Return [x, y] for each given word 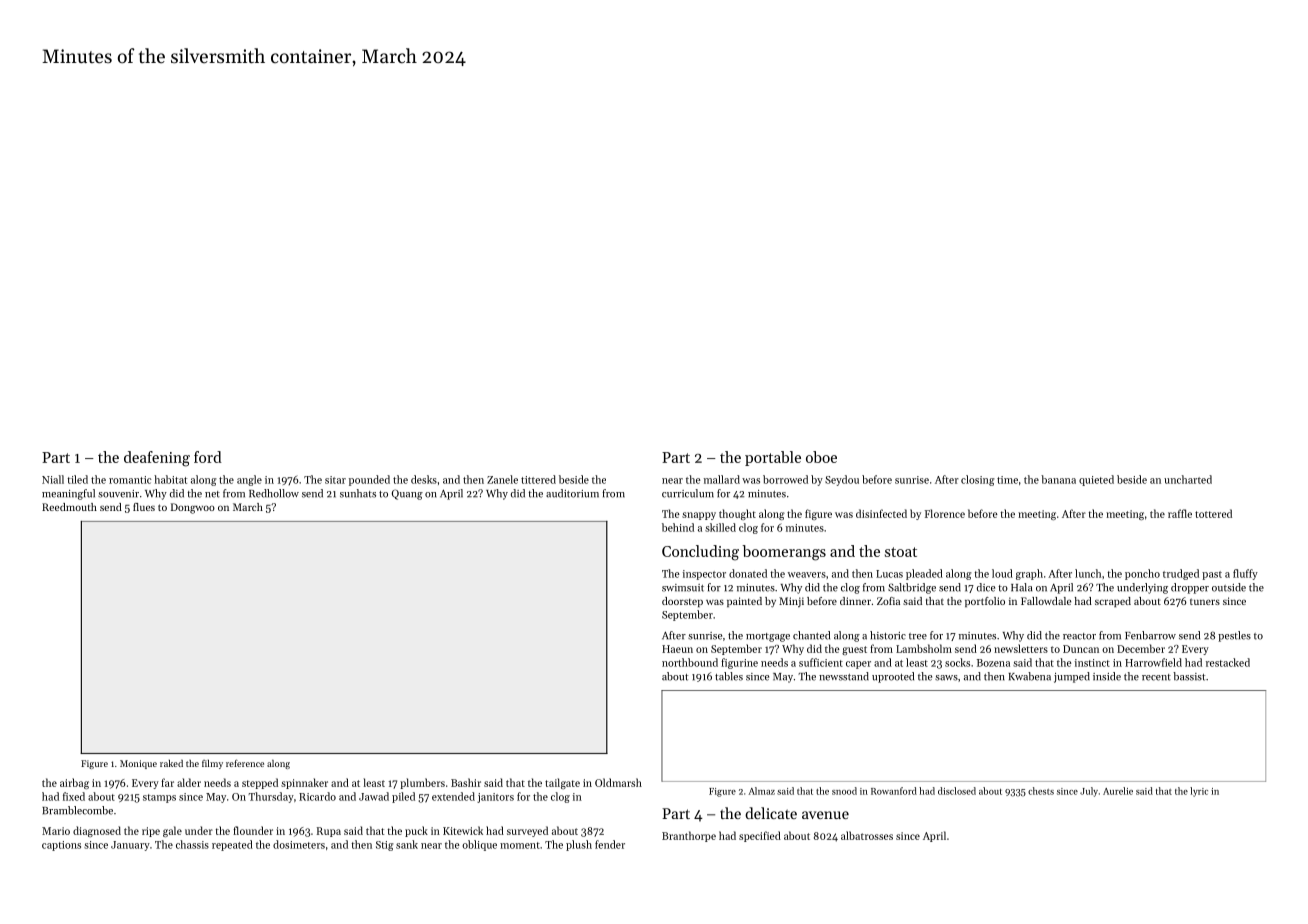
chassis [192, 844]
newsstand [844, 676]
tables [729, 676]
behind [678, 527]
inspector [704, 575]
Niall [53, 479]
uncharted [1188, 479]
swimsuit [683, 588]
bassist [1189, 676]
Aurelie [1118, 791]
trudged [1181, 574]
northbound [690, 662]
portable [773, 458]
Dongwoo [193, 508]
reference [245, 763]
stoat [901, 552]
